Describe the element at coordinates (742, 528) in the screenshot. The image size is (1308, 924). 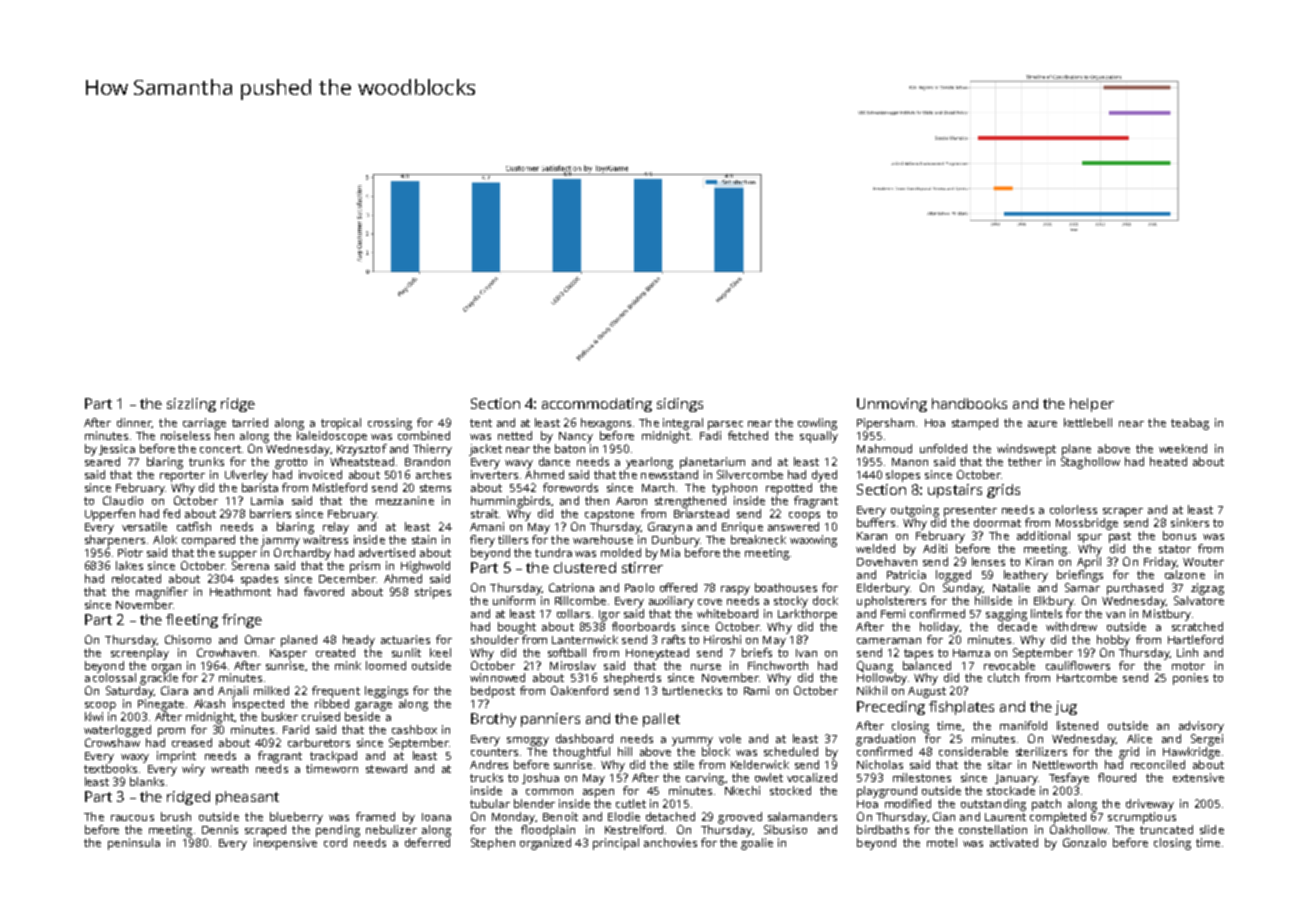
I see `Enrique` at that location.
